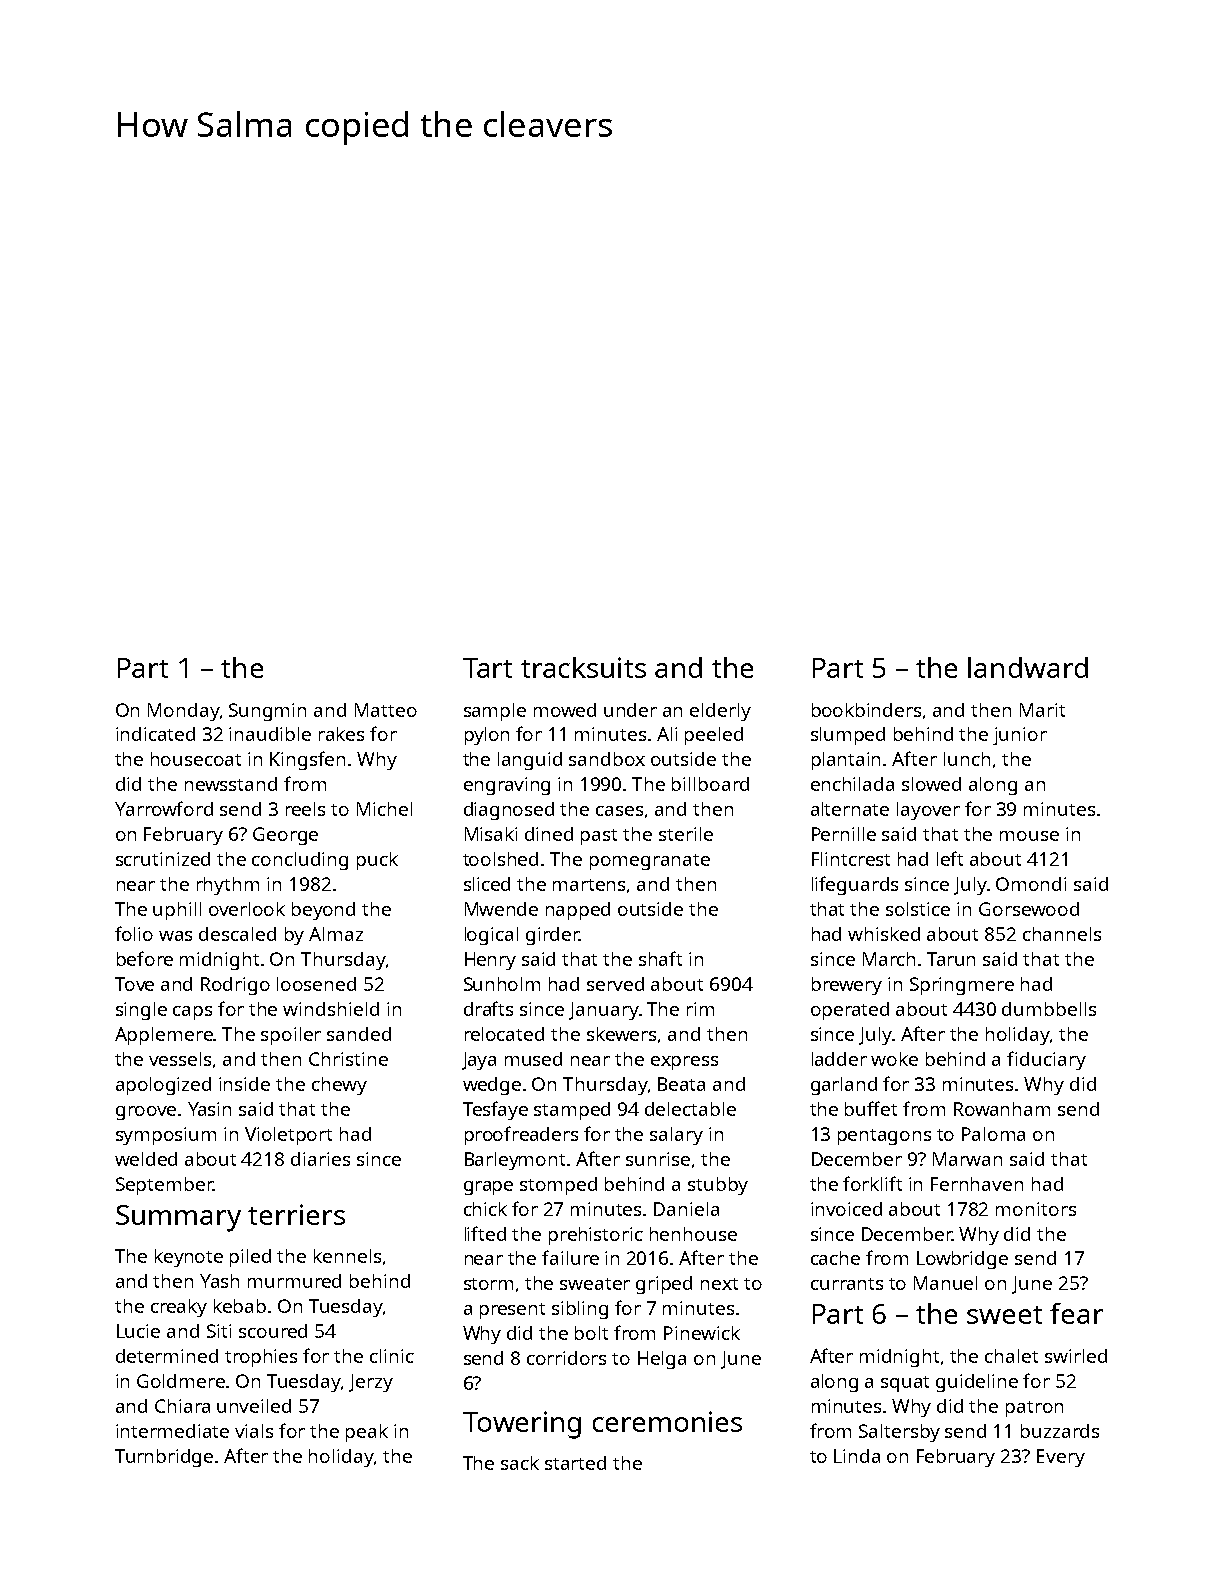  Describe the element at coordinates (894, 1059) in the document. I see `woke` at that location.
